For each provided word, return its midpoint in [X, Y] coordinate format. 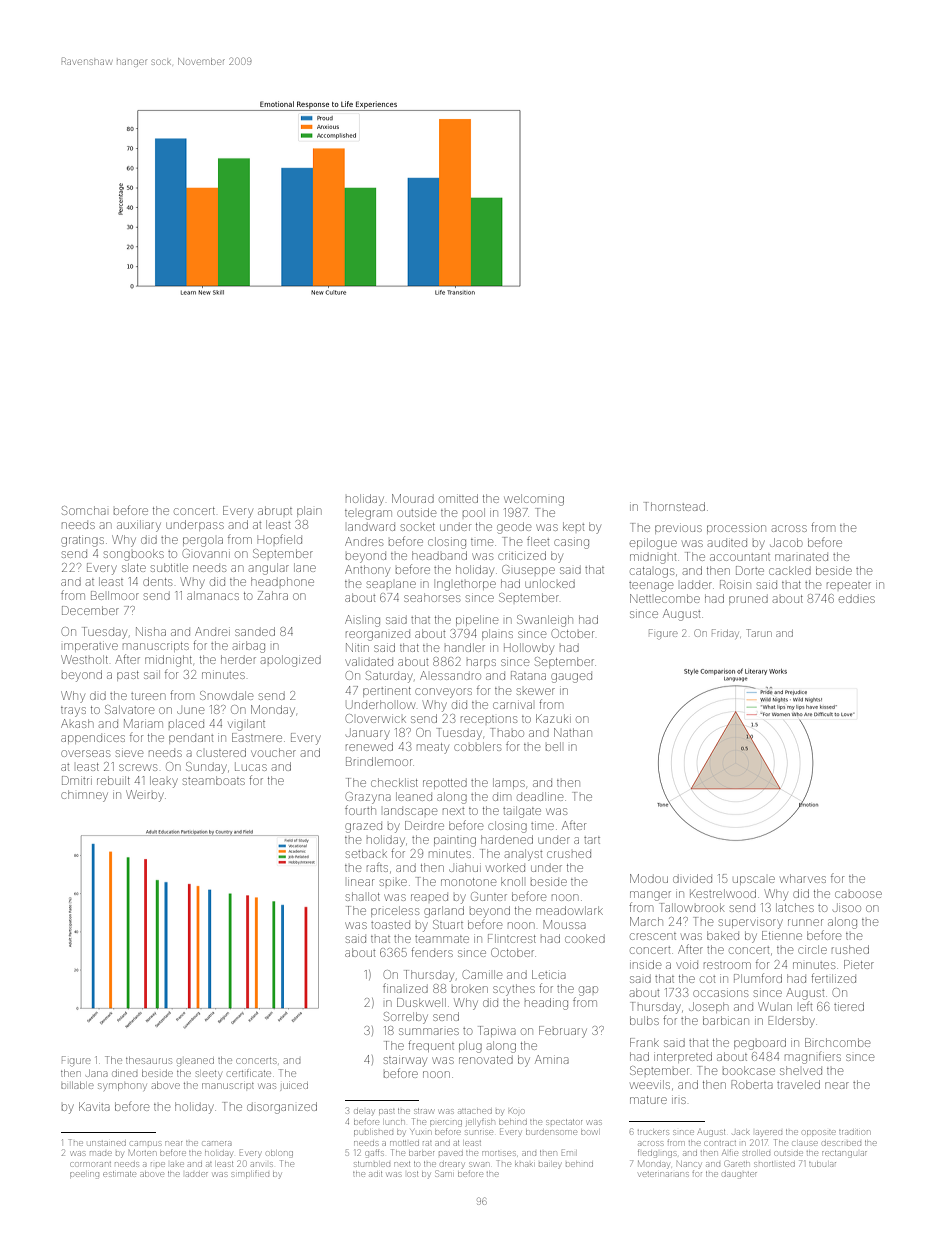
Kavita [94, 1106]
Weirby [144, 796]
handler [465, 647]
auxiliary [139, 526]
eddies [857, 599]
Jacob [786, 542]
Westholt [84, 659]
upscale [754, 880]
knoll [512, 881]
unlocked [550, 583]
